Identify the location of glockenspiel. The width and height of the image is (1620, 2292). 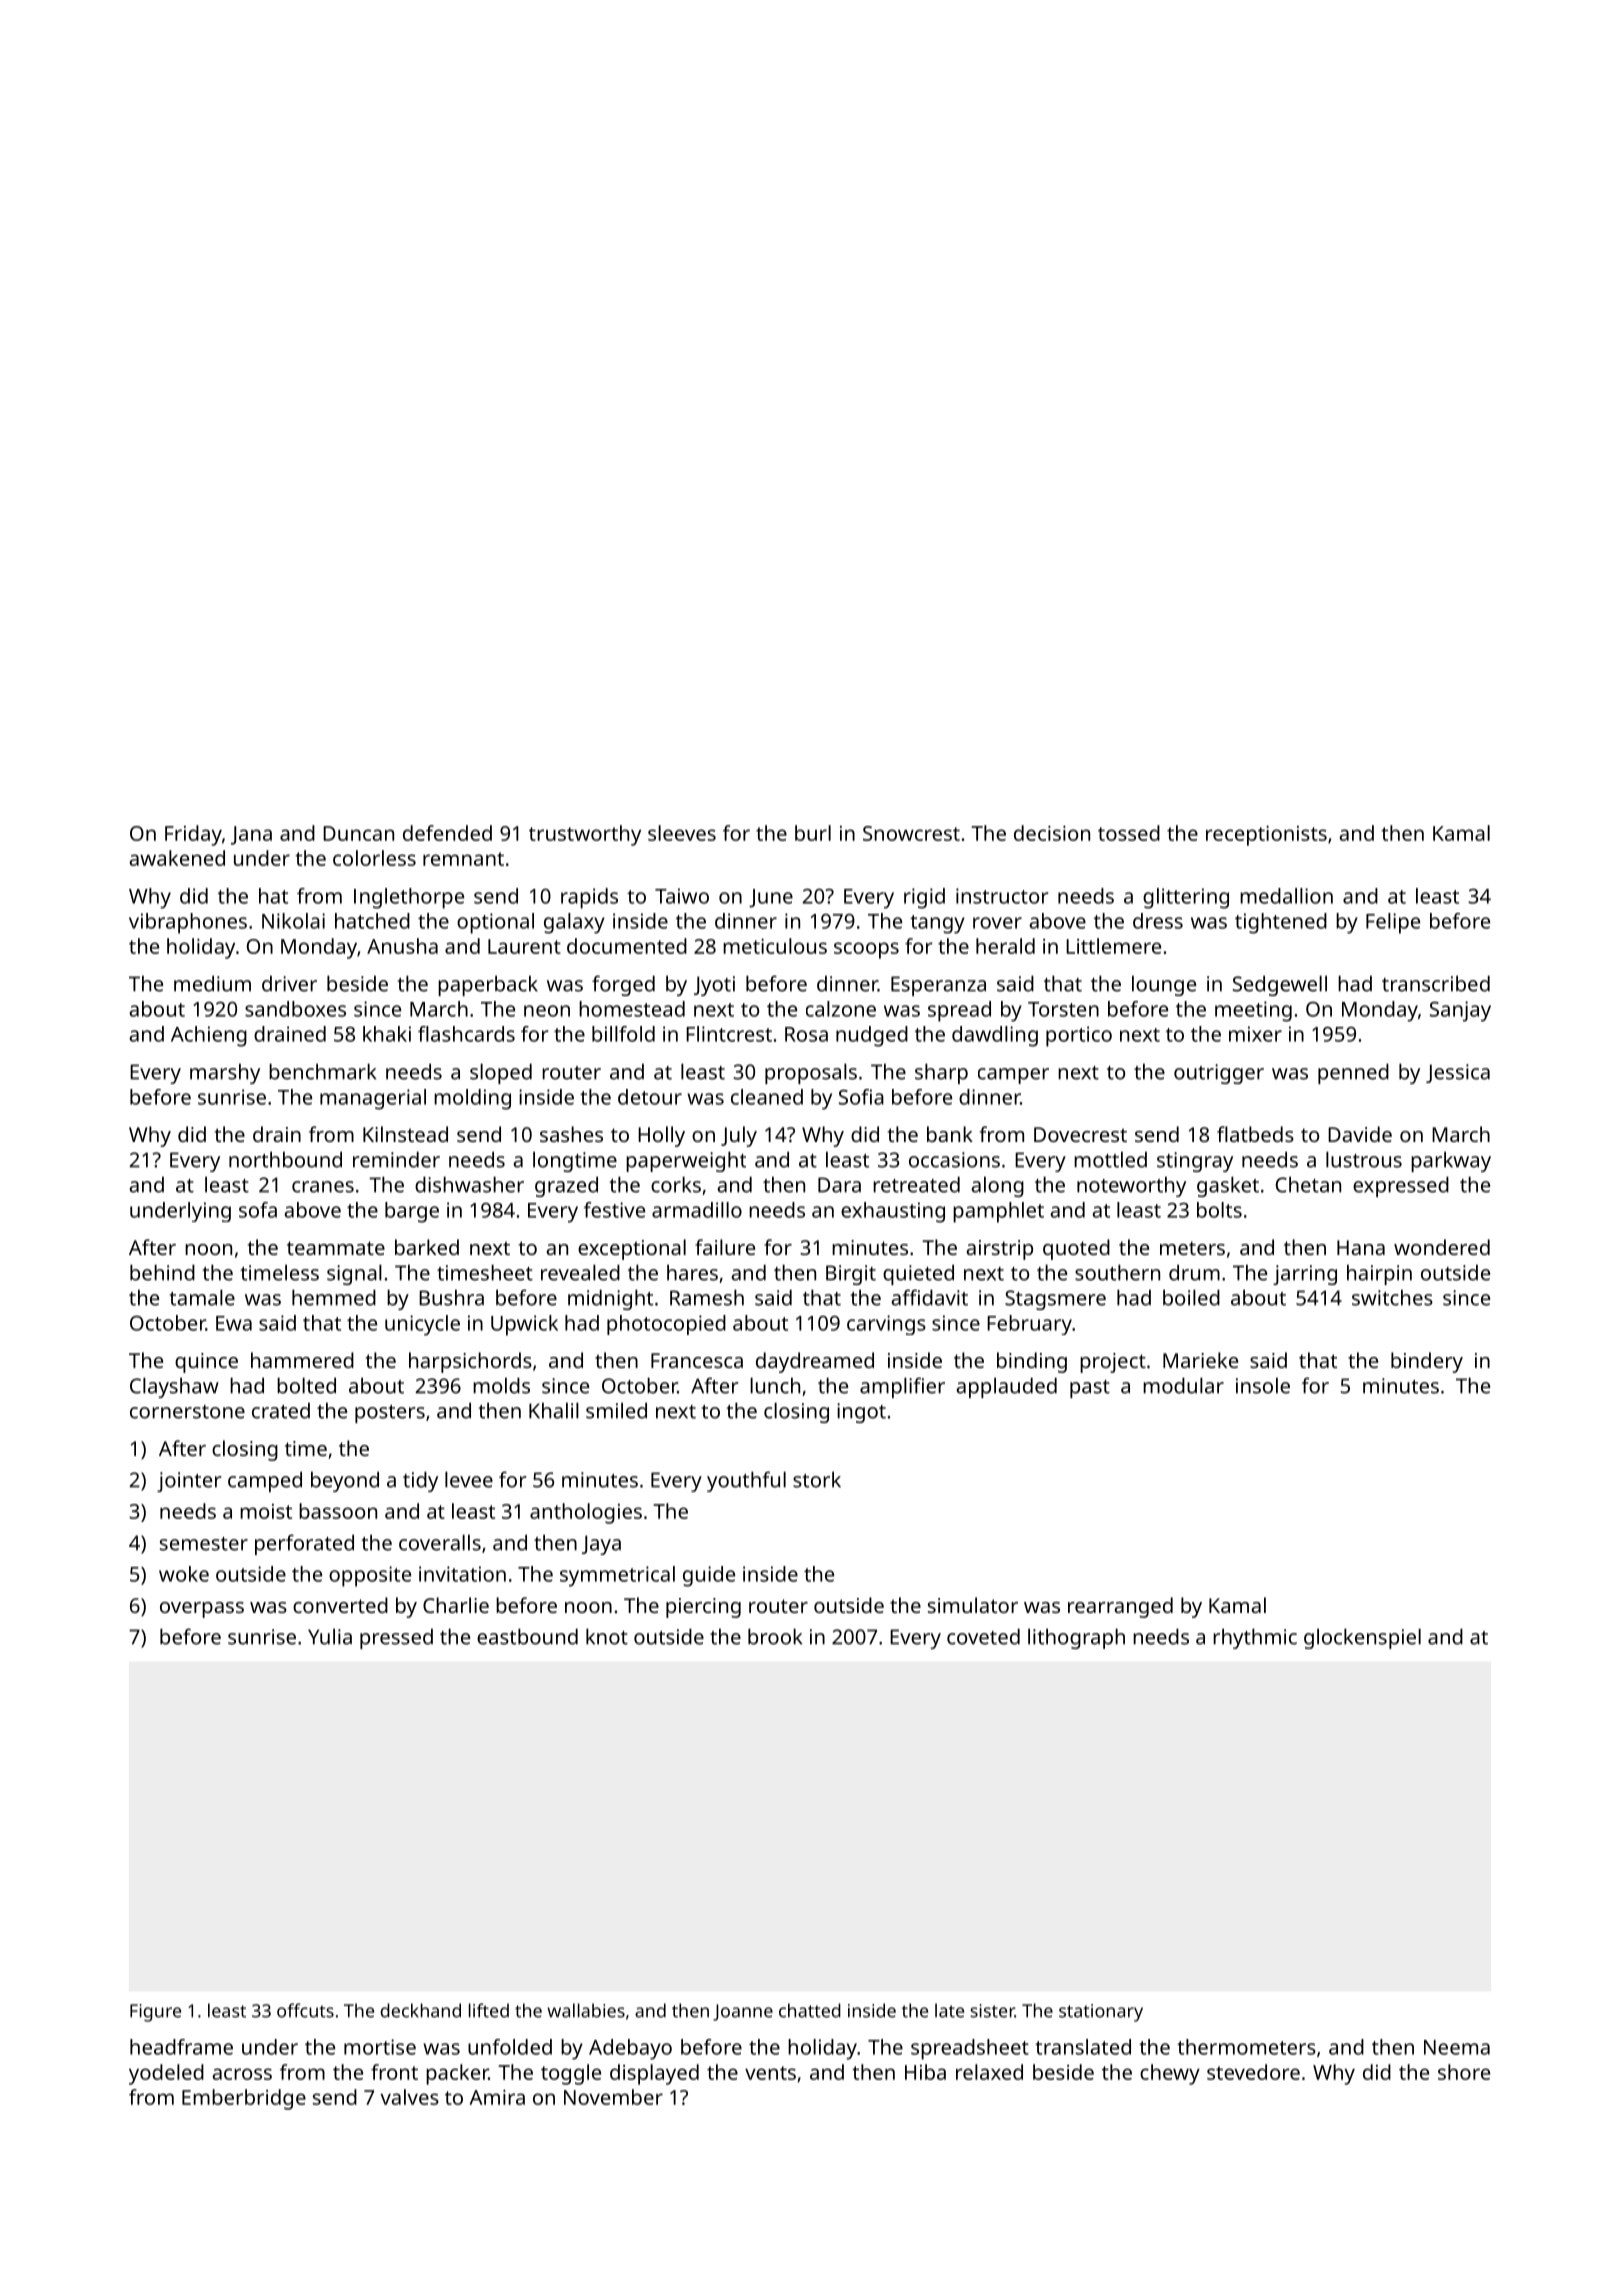
(1362, 1638).
